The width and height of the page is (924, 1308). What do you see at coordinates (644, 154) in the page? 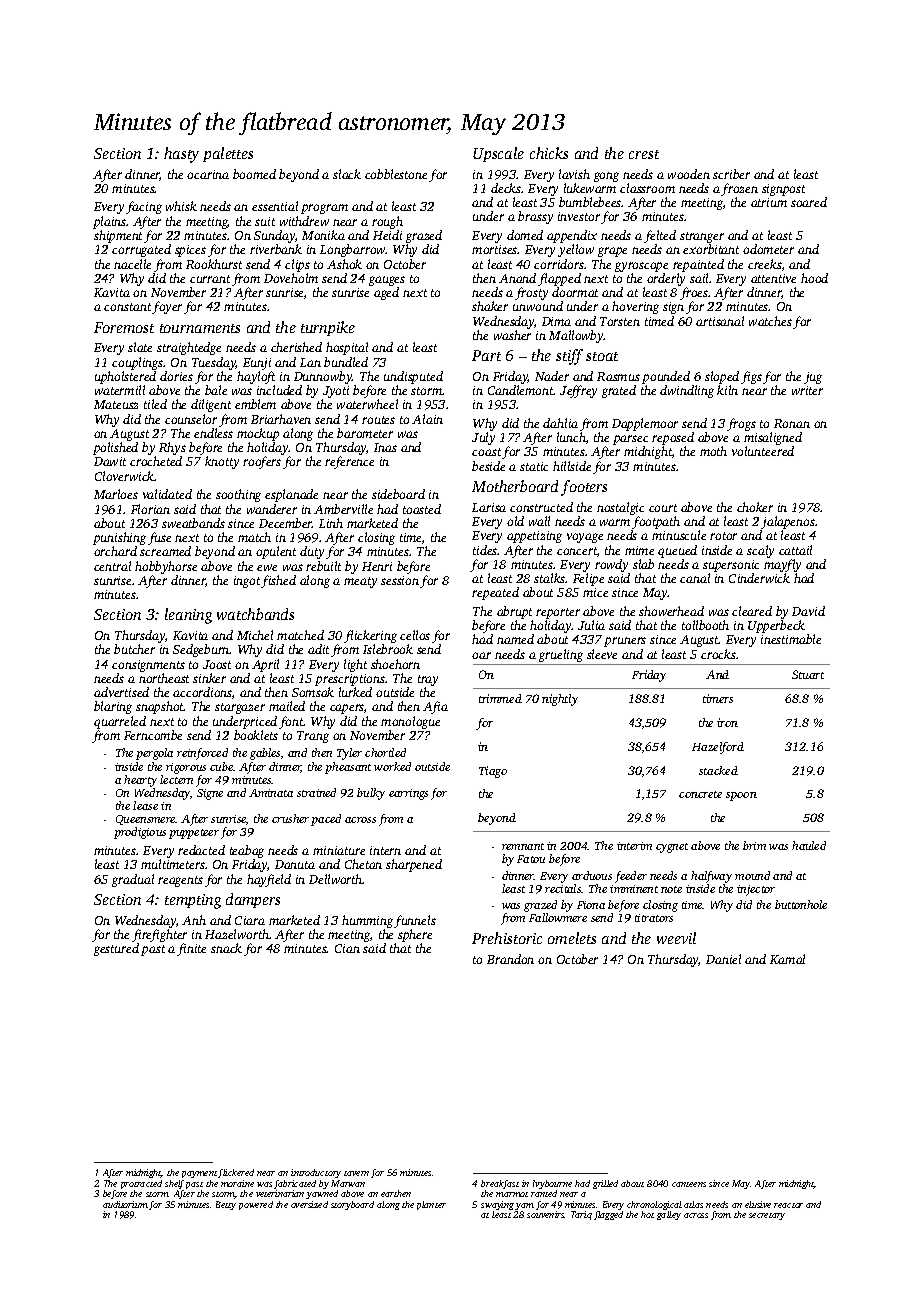
I see `crest` at bounding box center [644, 154].
